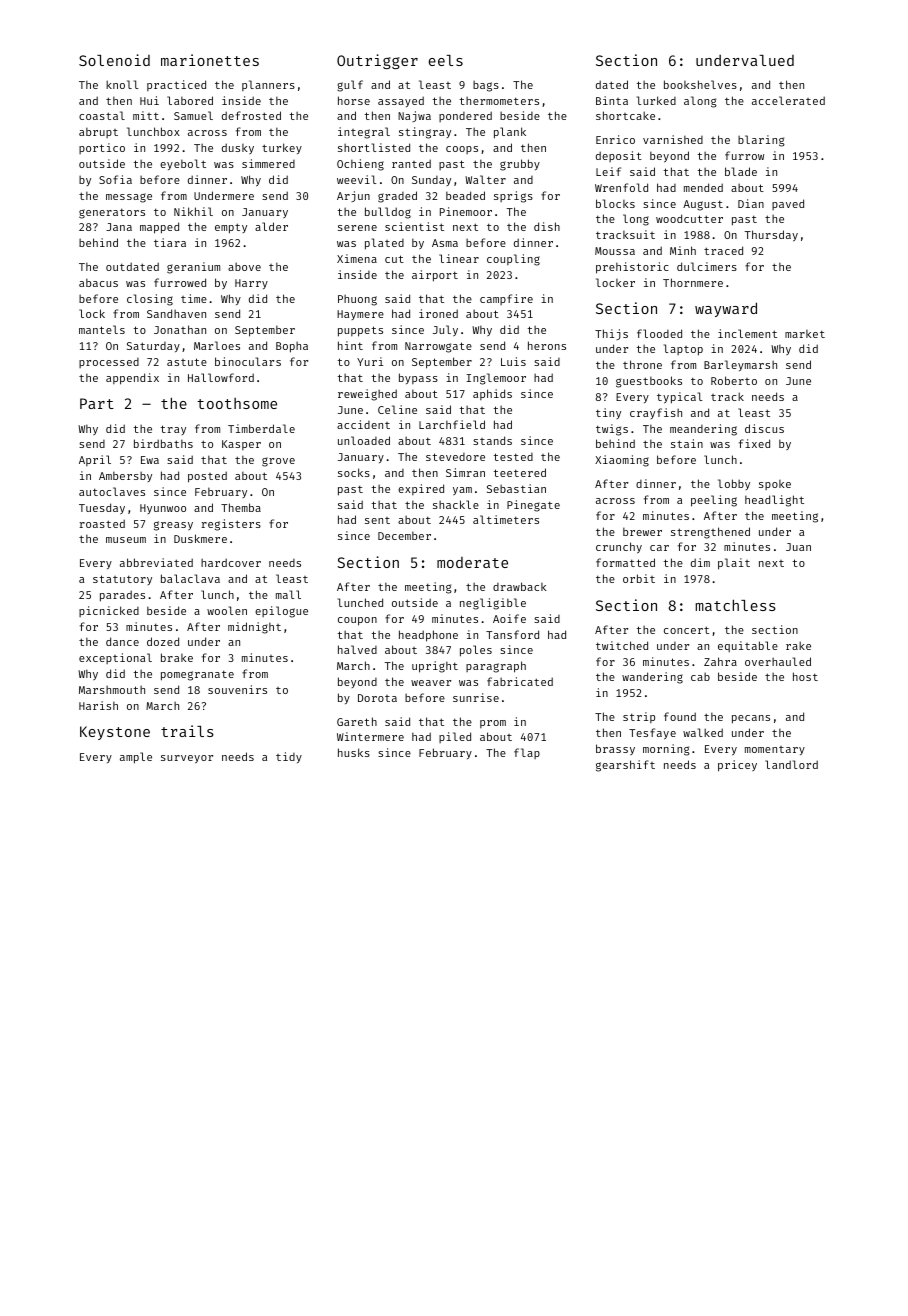  What do you see at coordinates (791, 764) in the screenshot?
I see `landlord` at bounding box center [791, 764].
